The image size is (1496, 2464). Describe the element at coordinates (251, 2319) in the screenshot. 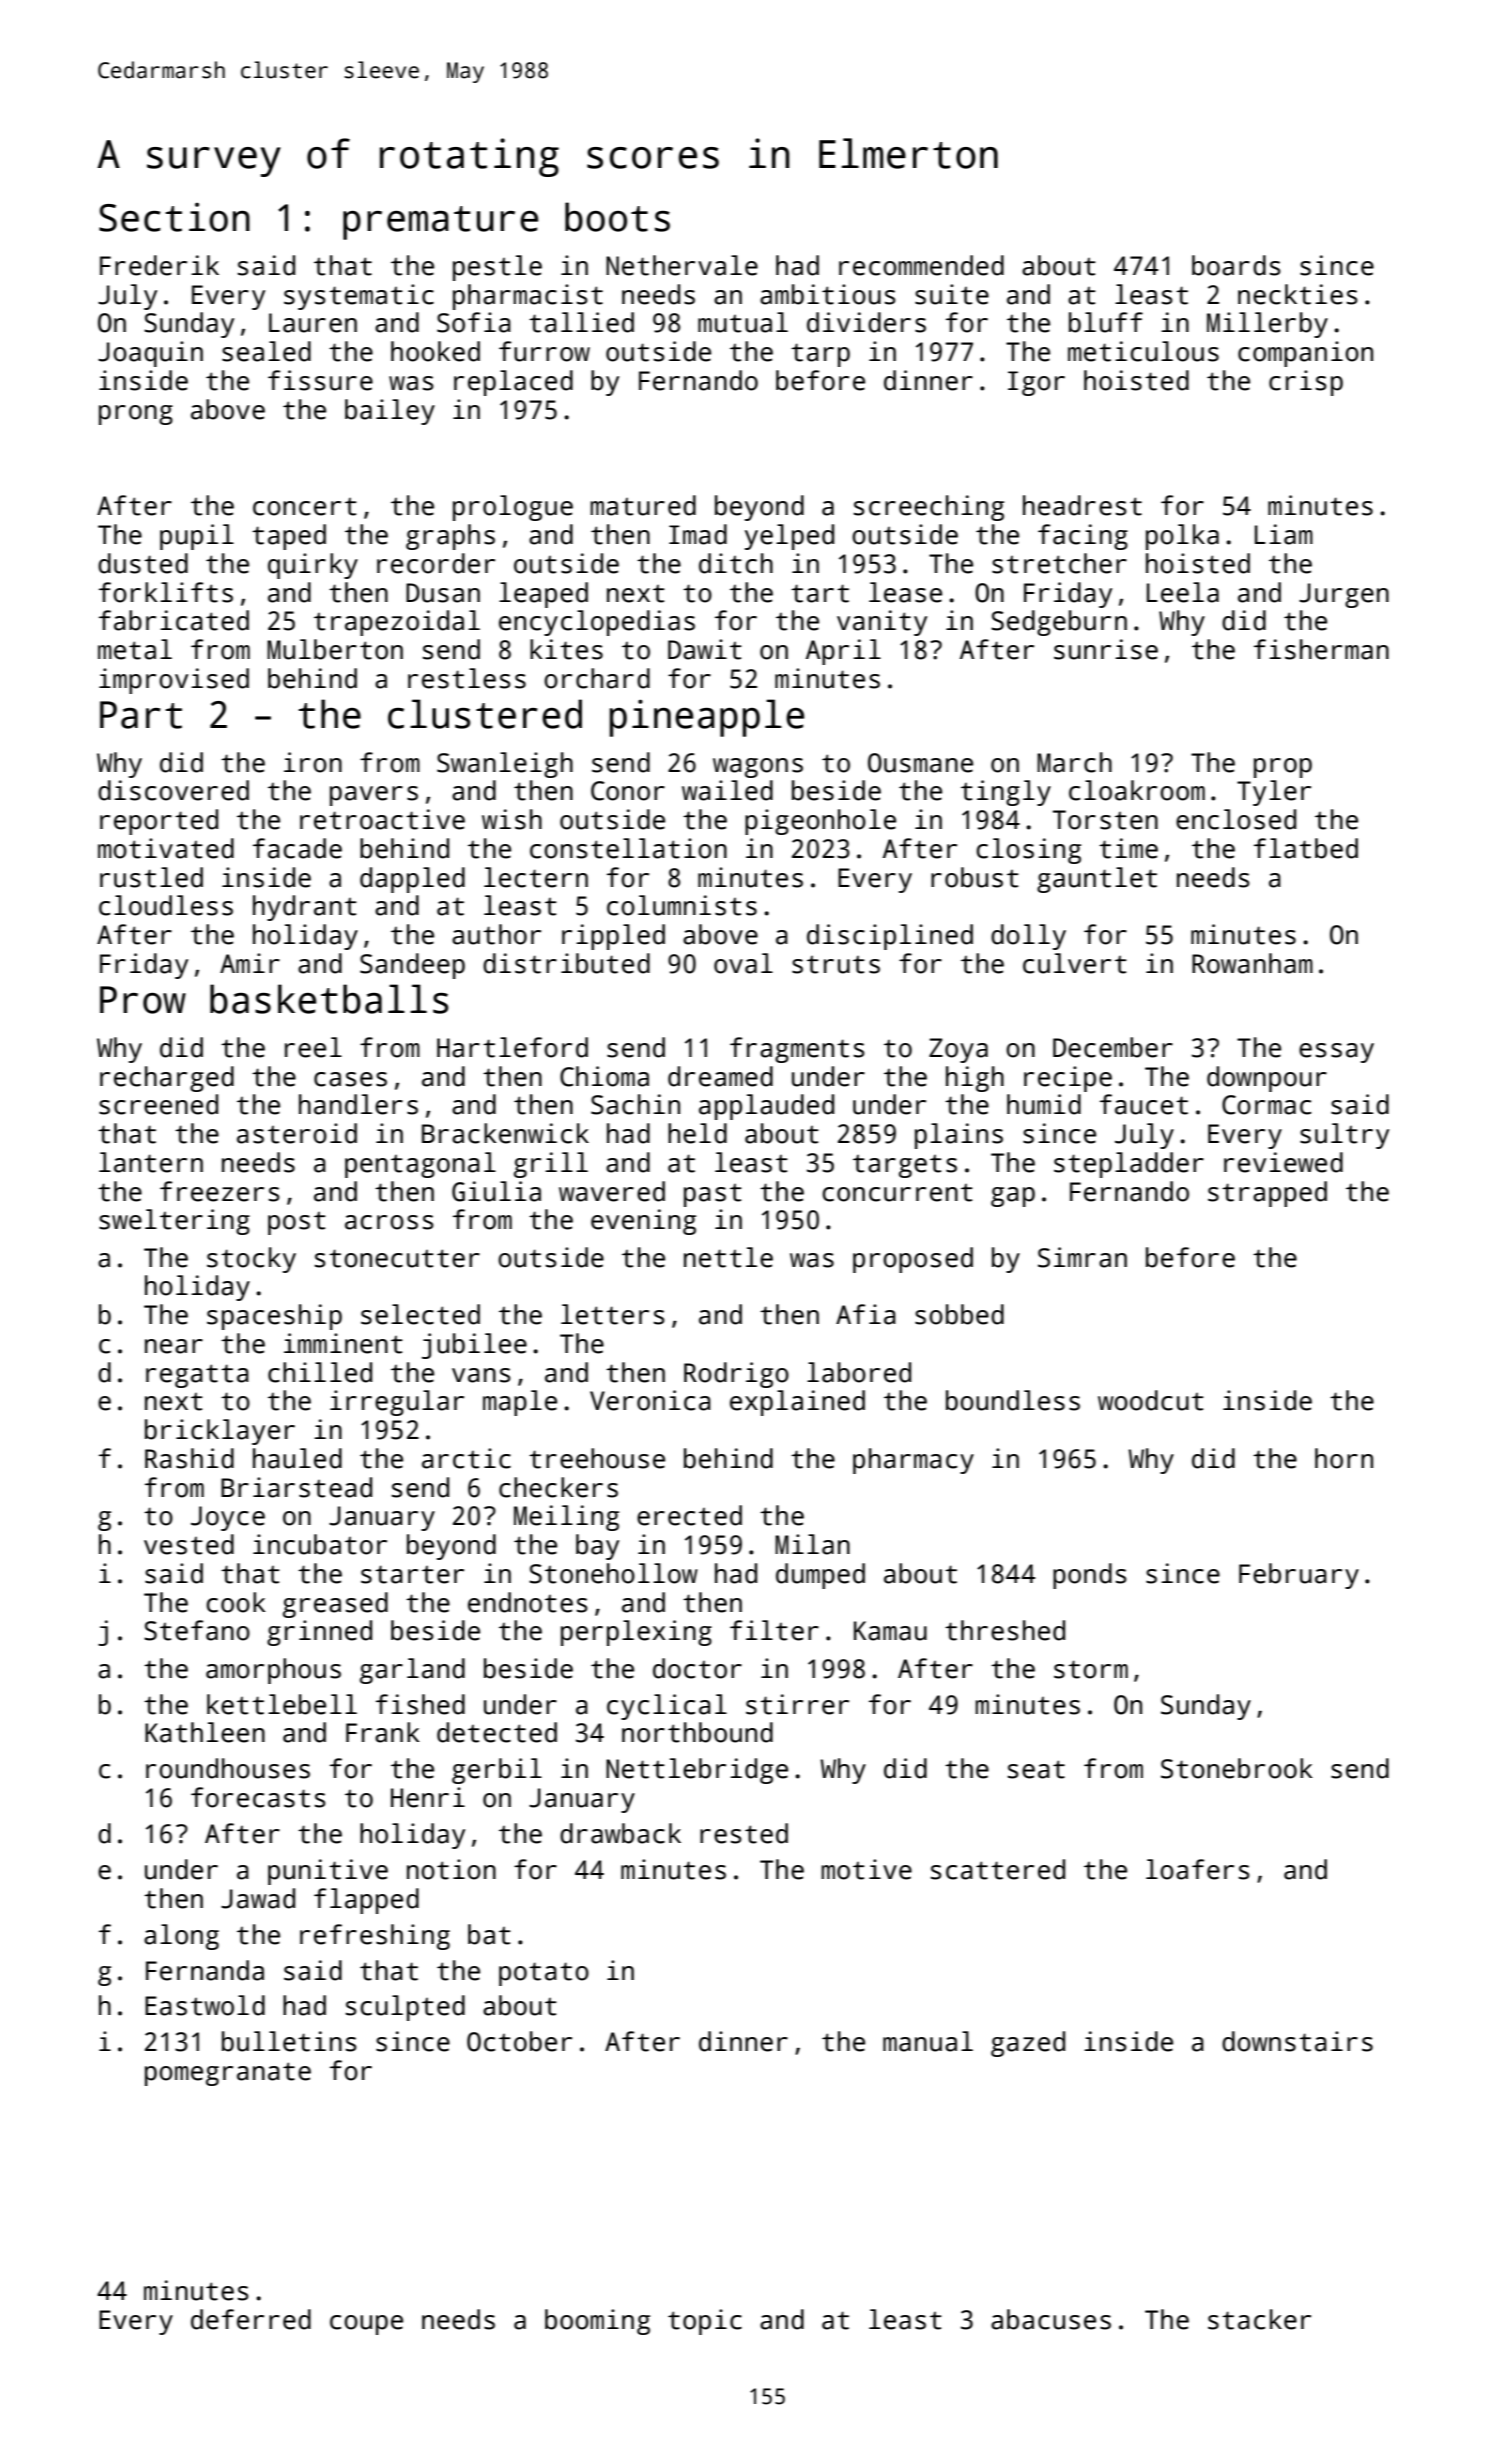

I see `deferred` at that location.
